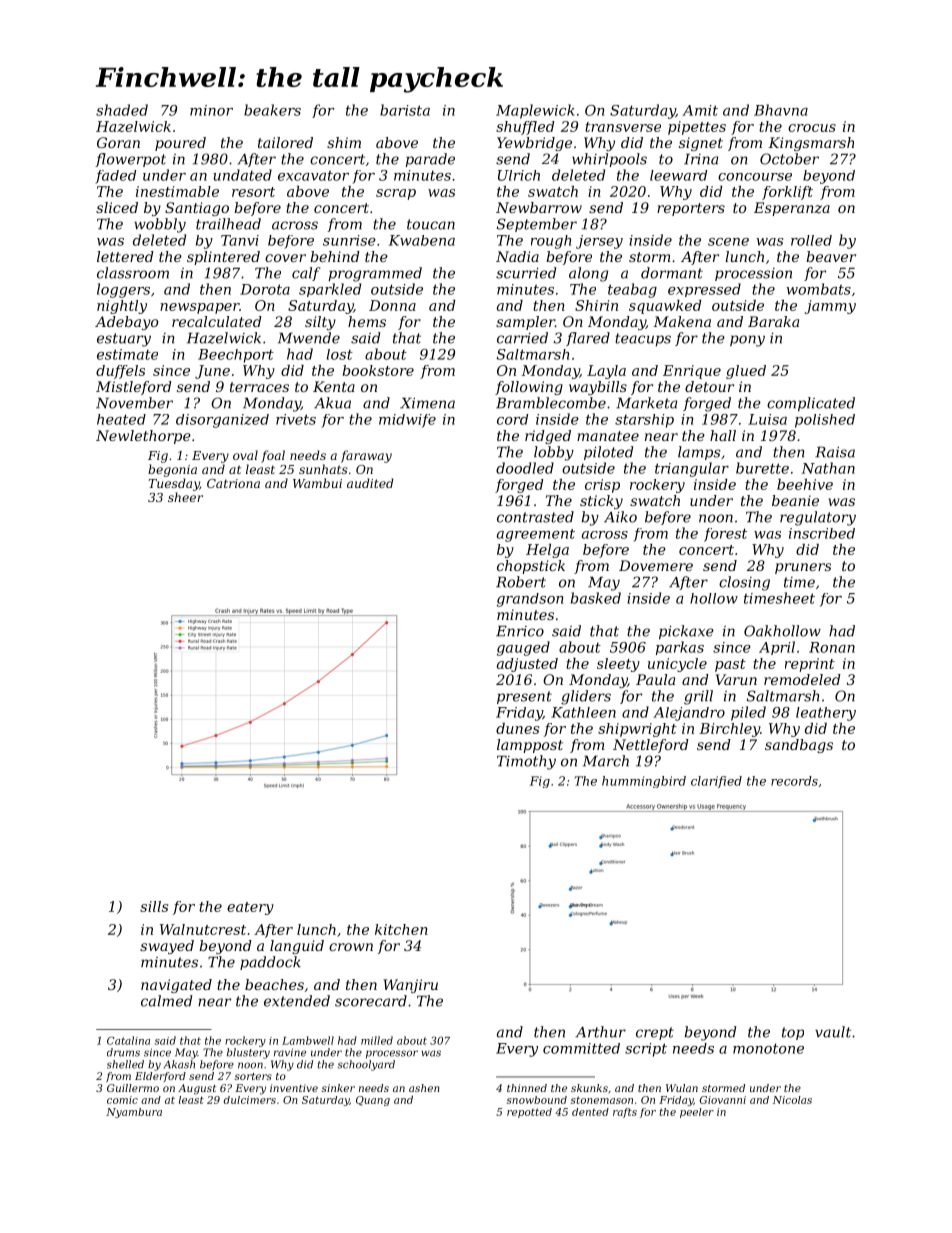 The height and width of the screenshot is (1233, 952). I want to click on gliders, so click(586, 697).
